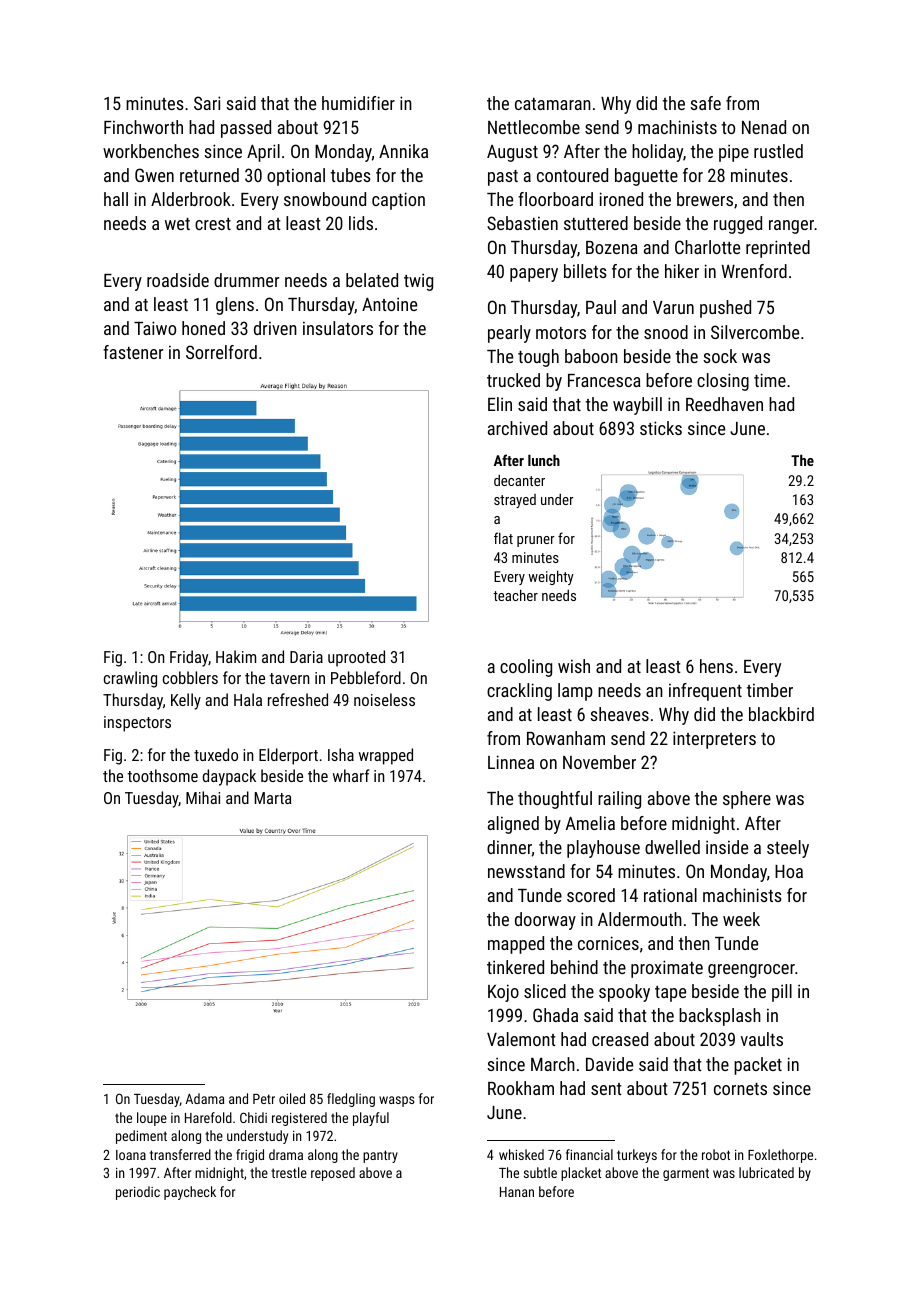 This page has height=1314, width=924. What do you see at coordinates (503, 538) in the page?
I see `flat` at bounding box center [503, 538].
